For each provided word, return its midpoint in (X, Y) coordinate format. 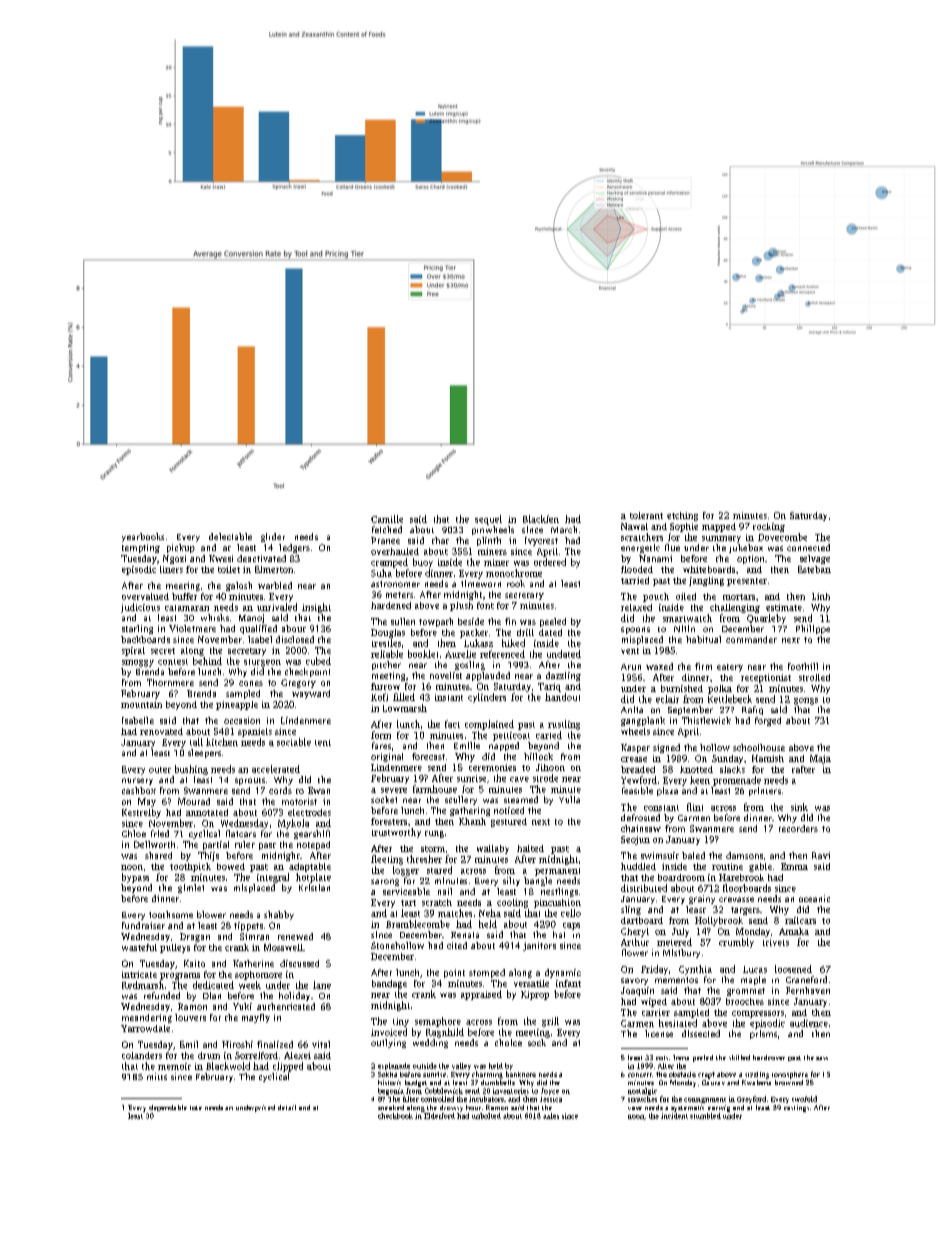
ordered (550, 562)
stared (439, 870)
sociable (294, 742)
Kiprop (535, 995)
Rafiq (752, 710)
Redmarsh (143, 985)
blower (211, 914)
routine (727, 866)
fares (381, 745)
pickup (181, 548)
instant (449, 697)
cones (251, 683)
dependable (168, 1108)
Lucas (755, 969)
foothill (803, 666)
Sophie (684, 527)
